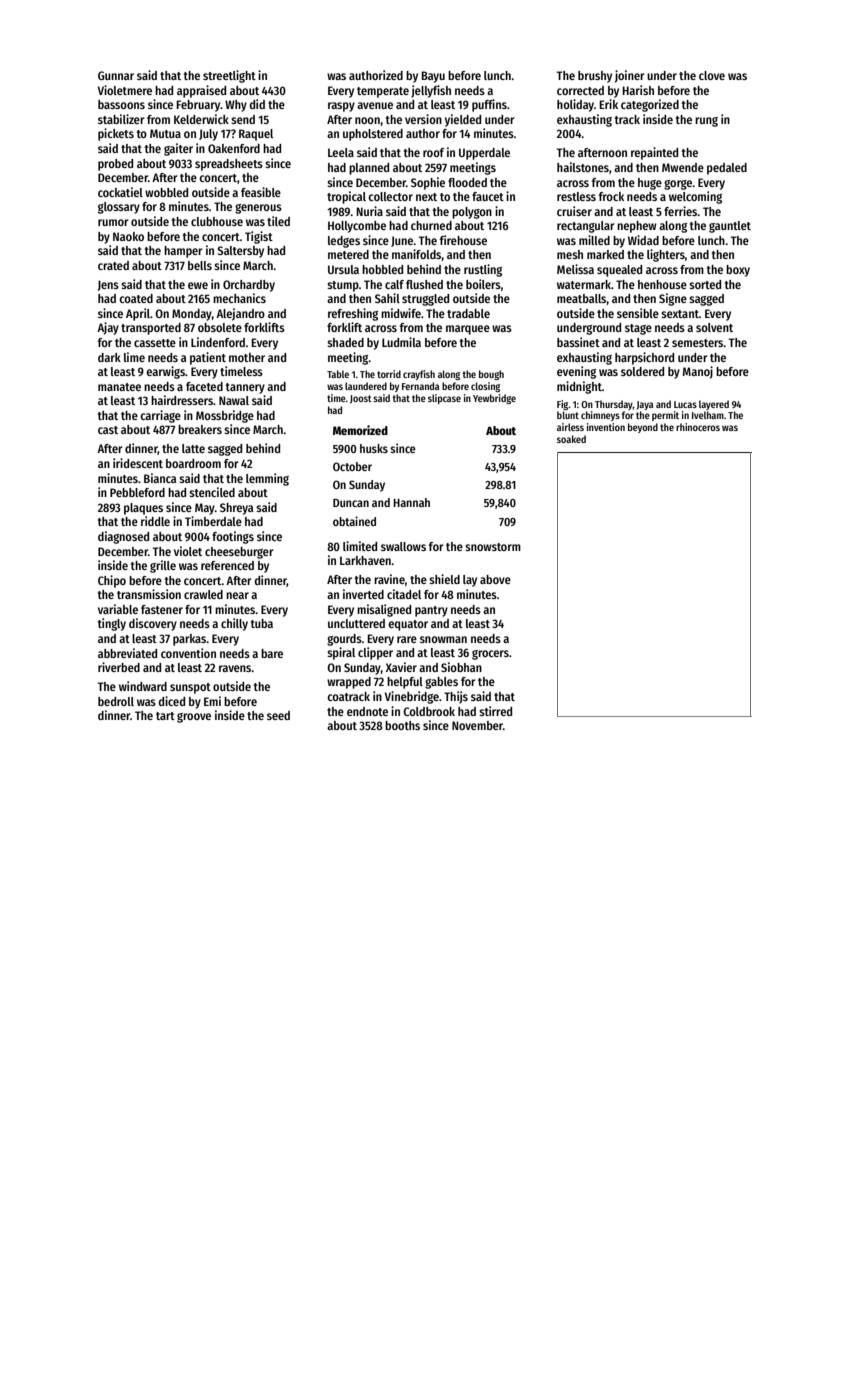  What do you see at coordinates (578, 342) in the page?
I see `bassinet` at bounding box center [578, 342].
